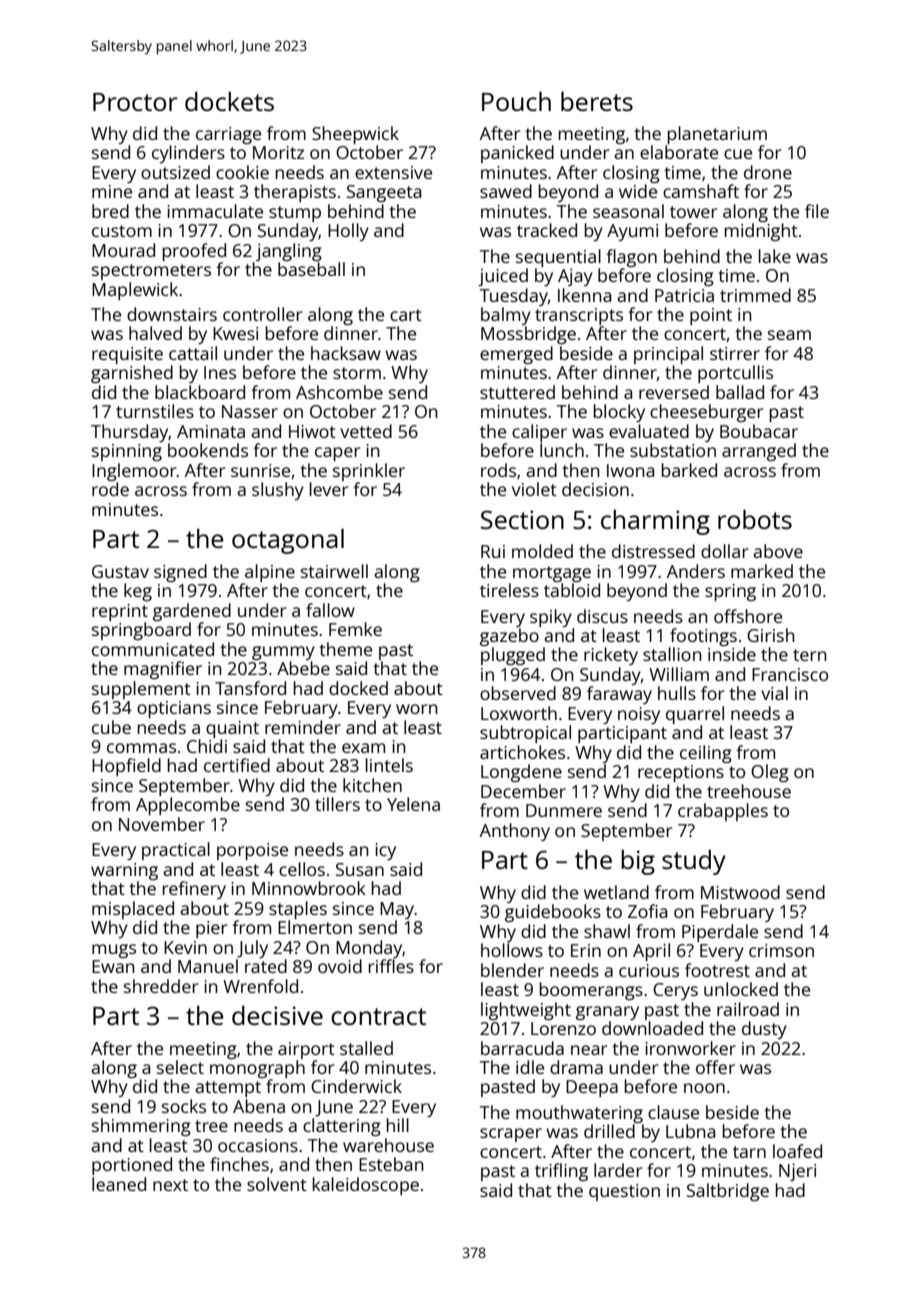 This screenshot has width=924, height=1308. Describe the element at coordinates (509, 590) in the screenshot. I see `tireless` at that location.
